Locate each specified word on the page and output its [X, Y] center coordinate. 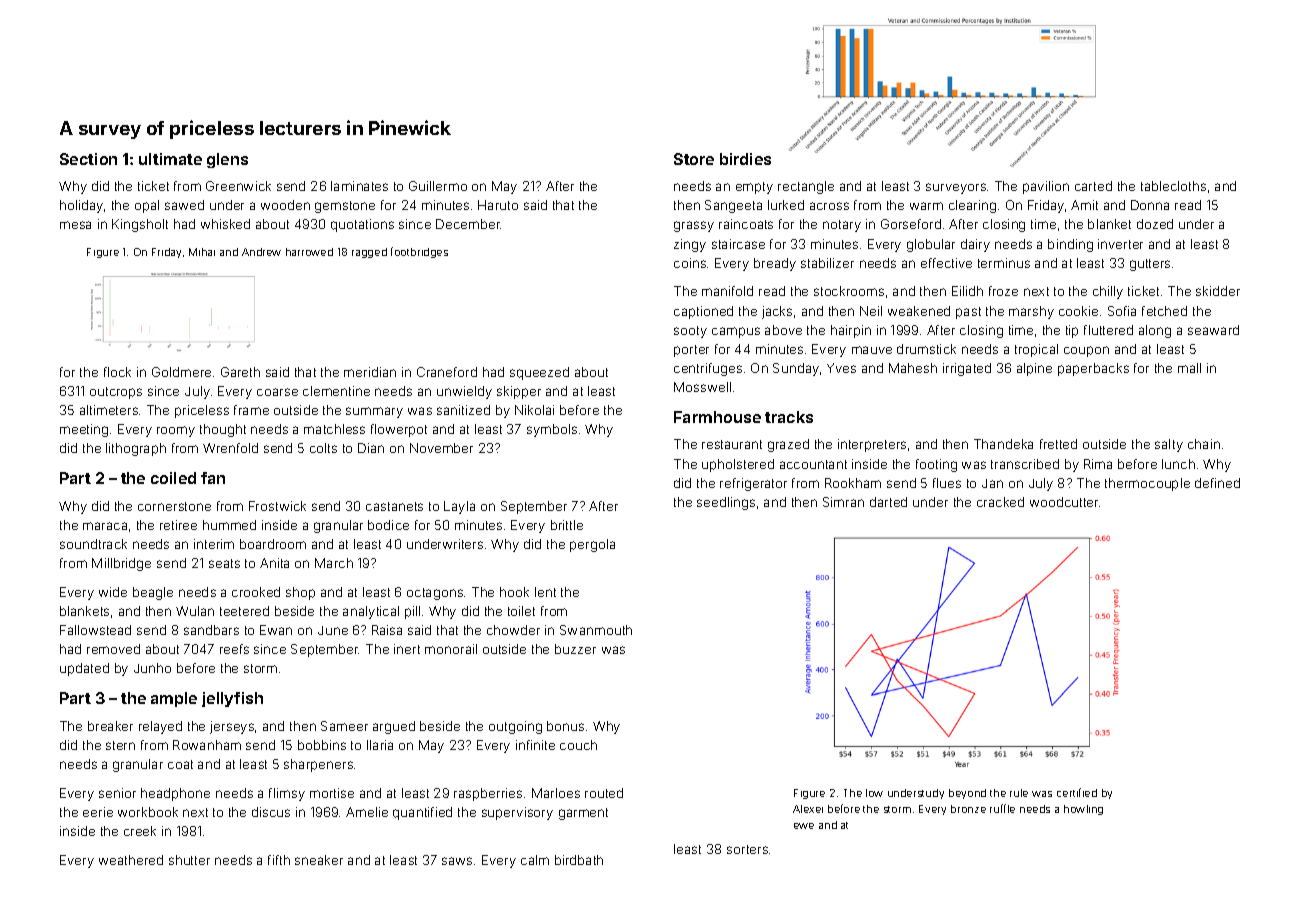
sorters [747, 849]
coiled [173, 478]
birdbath [579, 860]
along [1155, 331]
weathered [131, 860]
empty [754, 188]
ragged [369, 253]
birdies [745, 159]
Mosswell [702, 387]
